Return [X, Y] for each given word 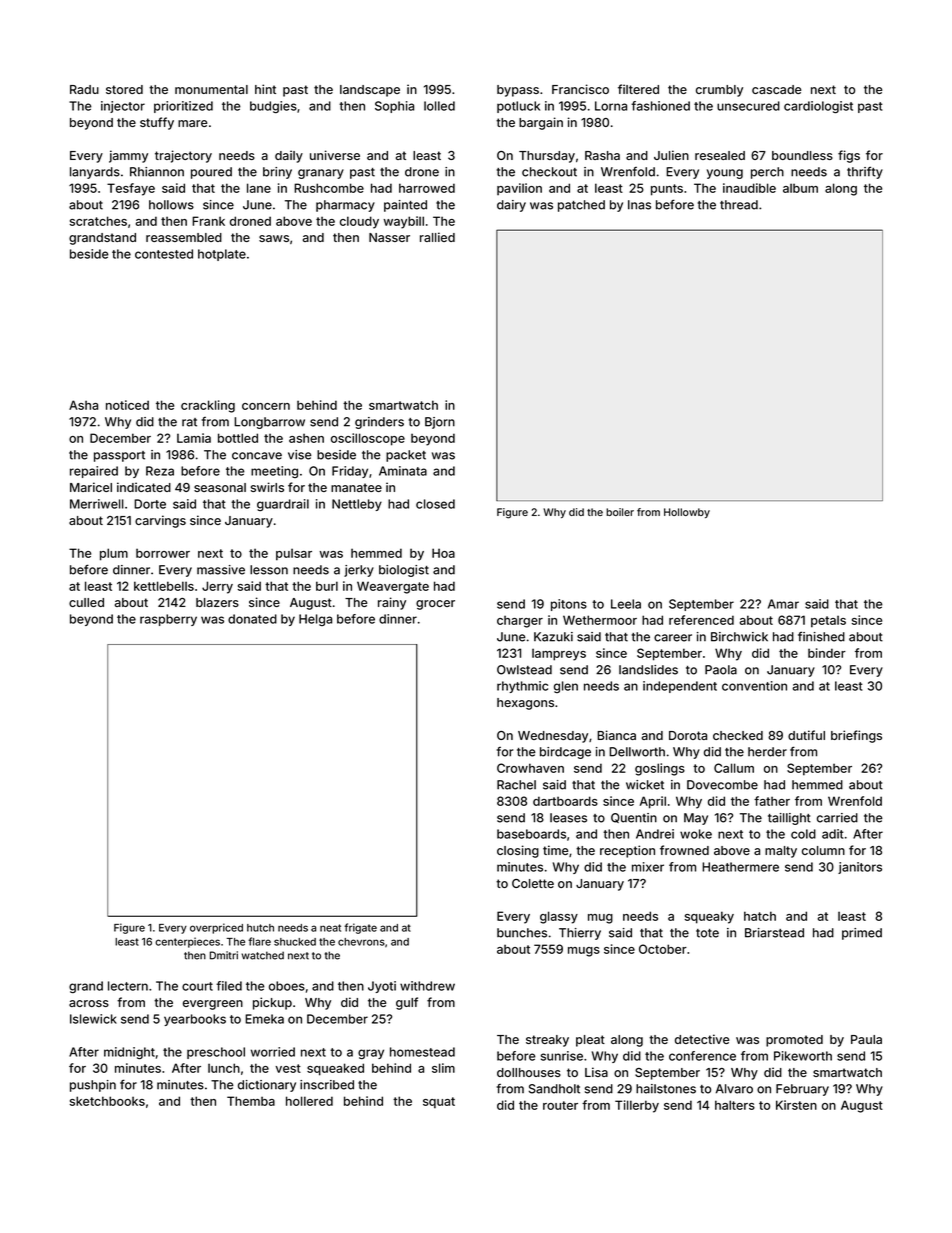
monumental [211, 89]
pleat [590, 1041]
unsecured [748, 106]
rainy [392, 603]
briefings [856, 736]
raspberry [168, 620]
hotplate [222, 255]
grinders [379, 423]
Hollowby [687, 513]
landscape [370, 91]
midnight [129, 1053]
